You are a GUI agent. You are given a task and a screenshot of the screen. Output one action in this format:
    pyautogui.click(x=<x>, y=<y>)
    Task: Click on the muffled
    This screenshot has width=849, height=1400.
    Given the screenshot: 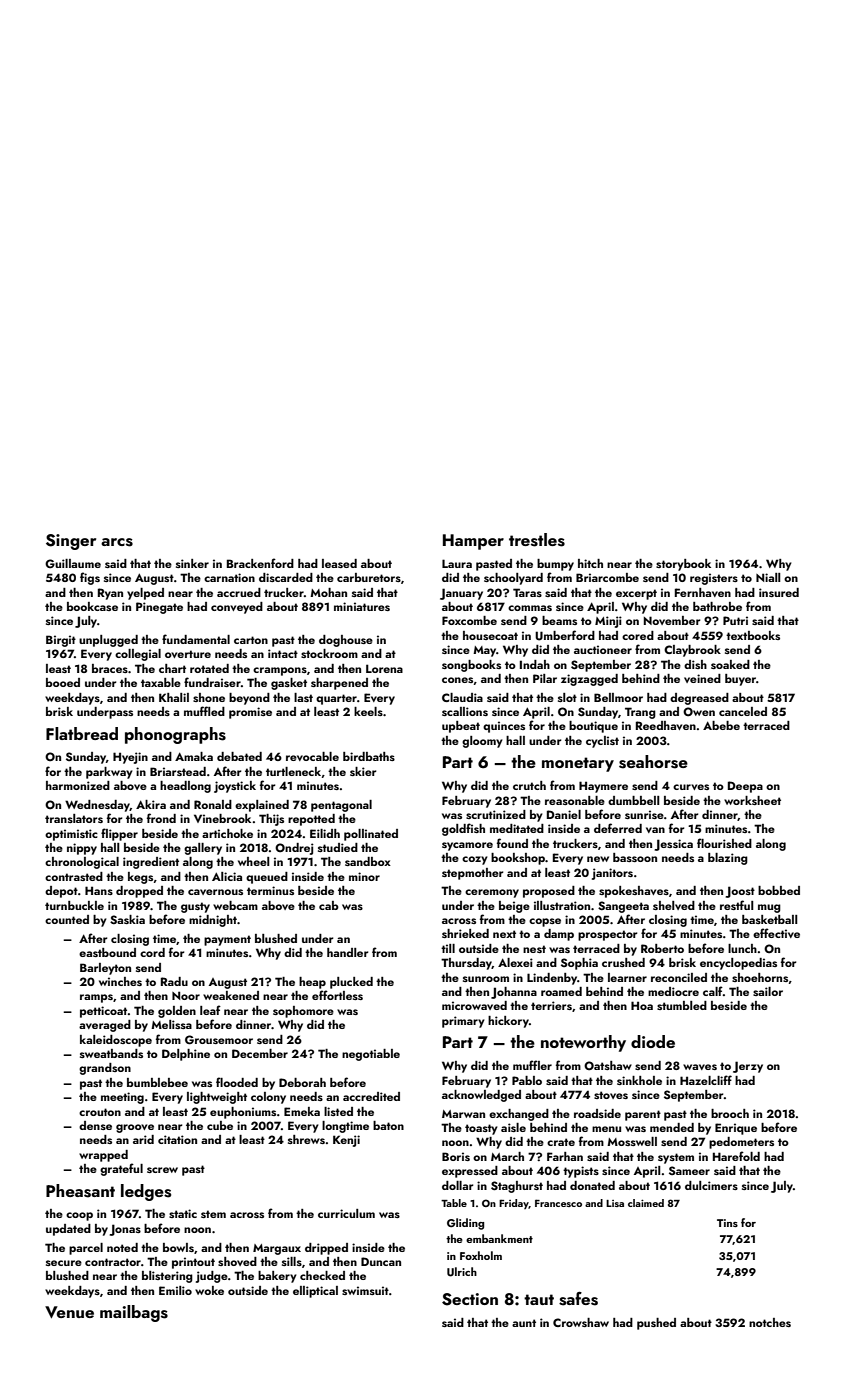 What is the action you would take?
    pyautogui.click(x=204, y=711)
